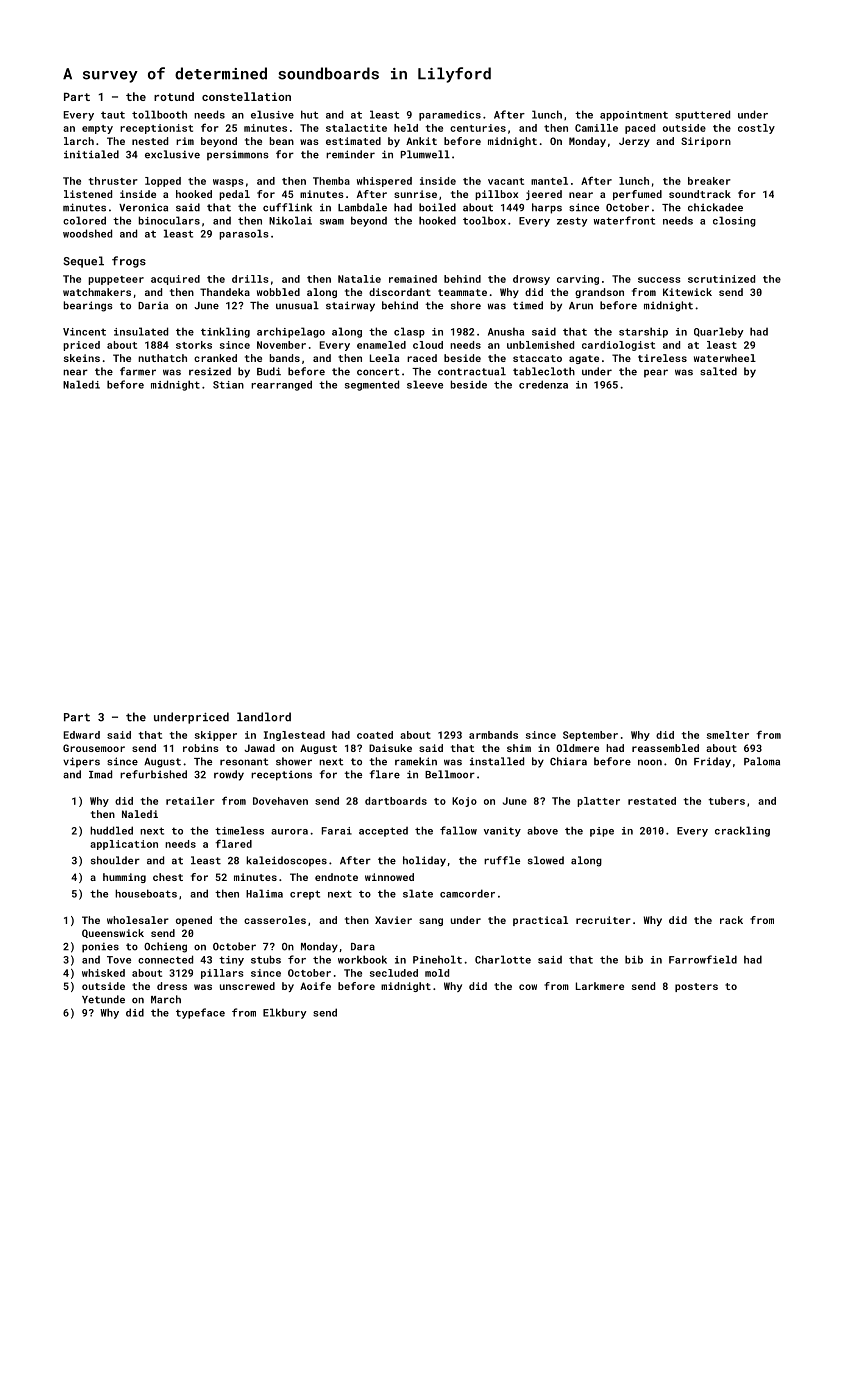 Image resolution: width=849 pixels, height=1400 pixels. I want to click on Larkmere, so click(600, 986).
